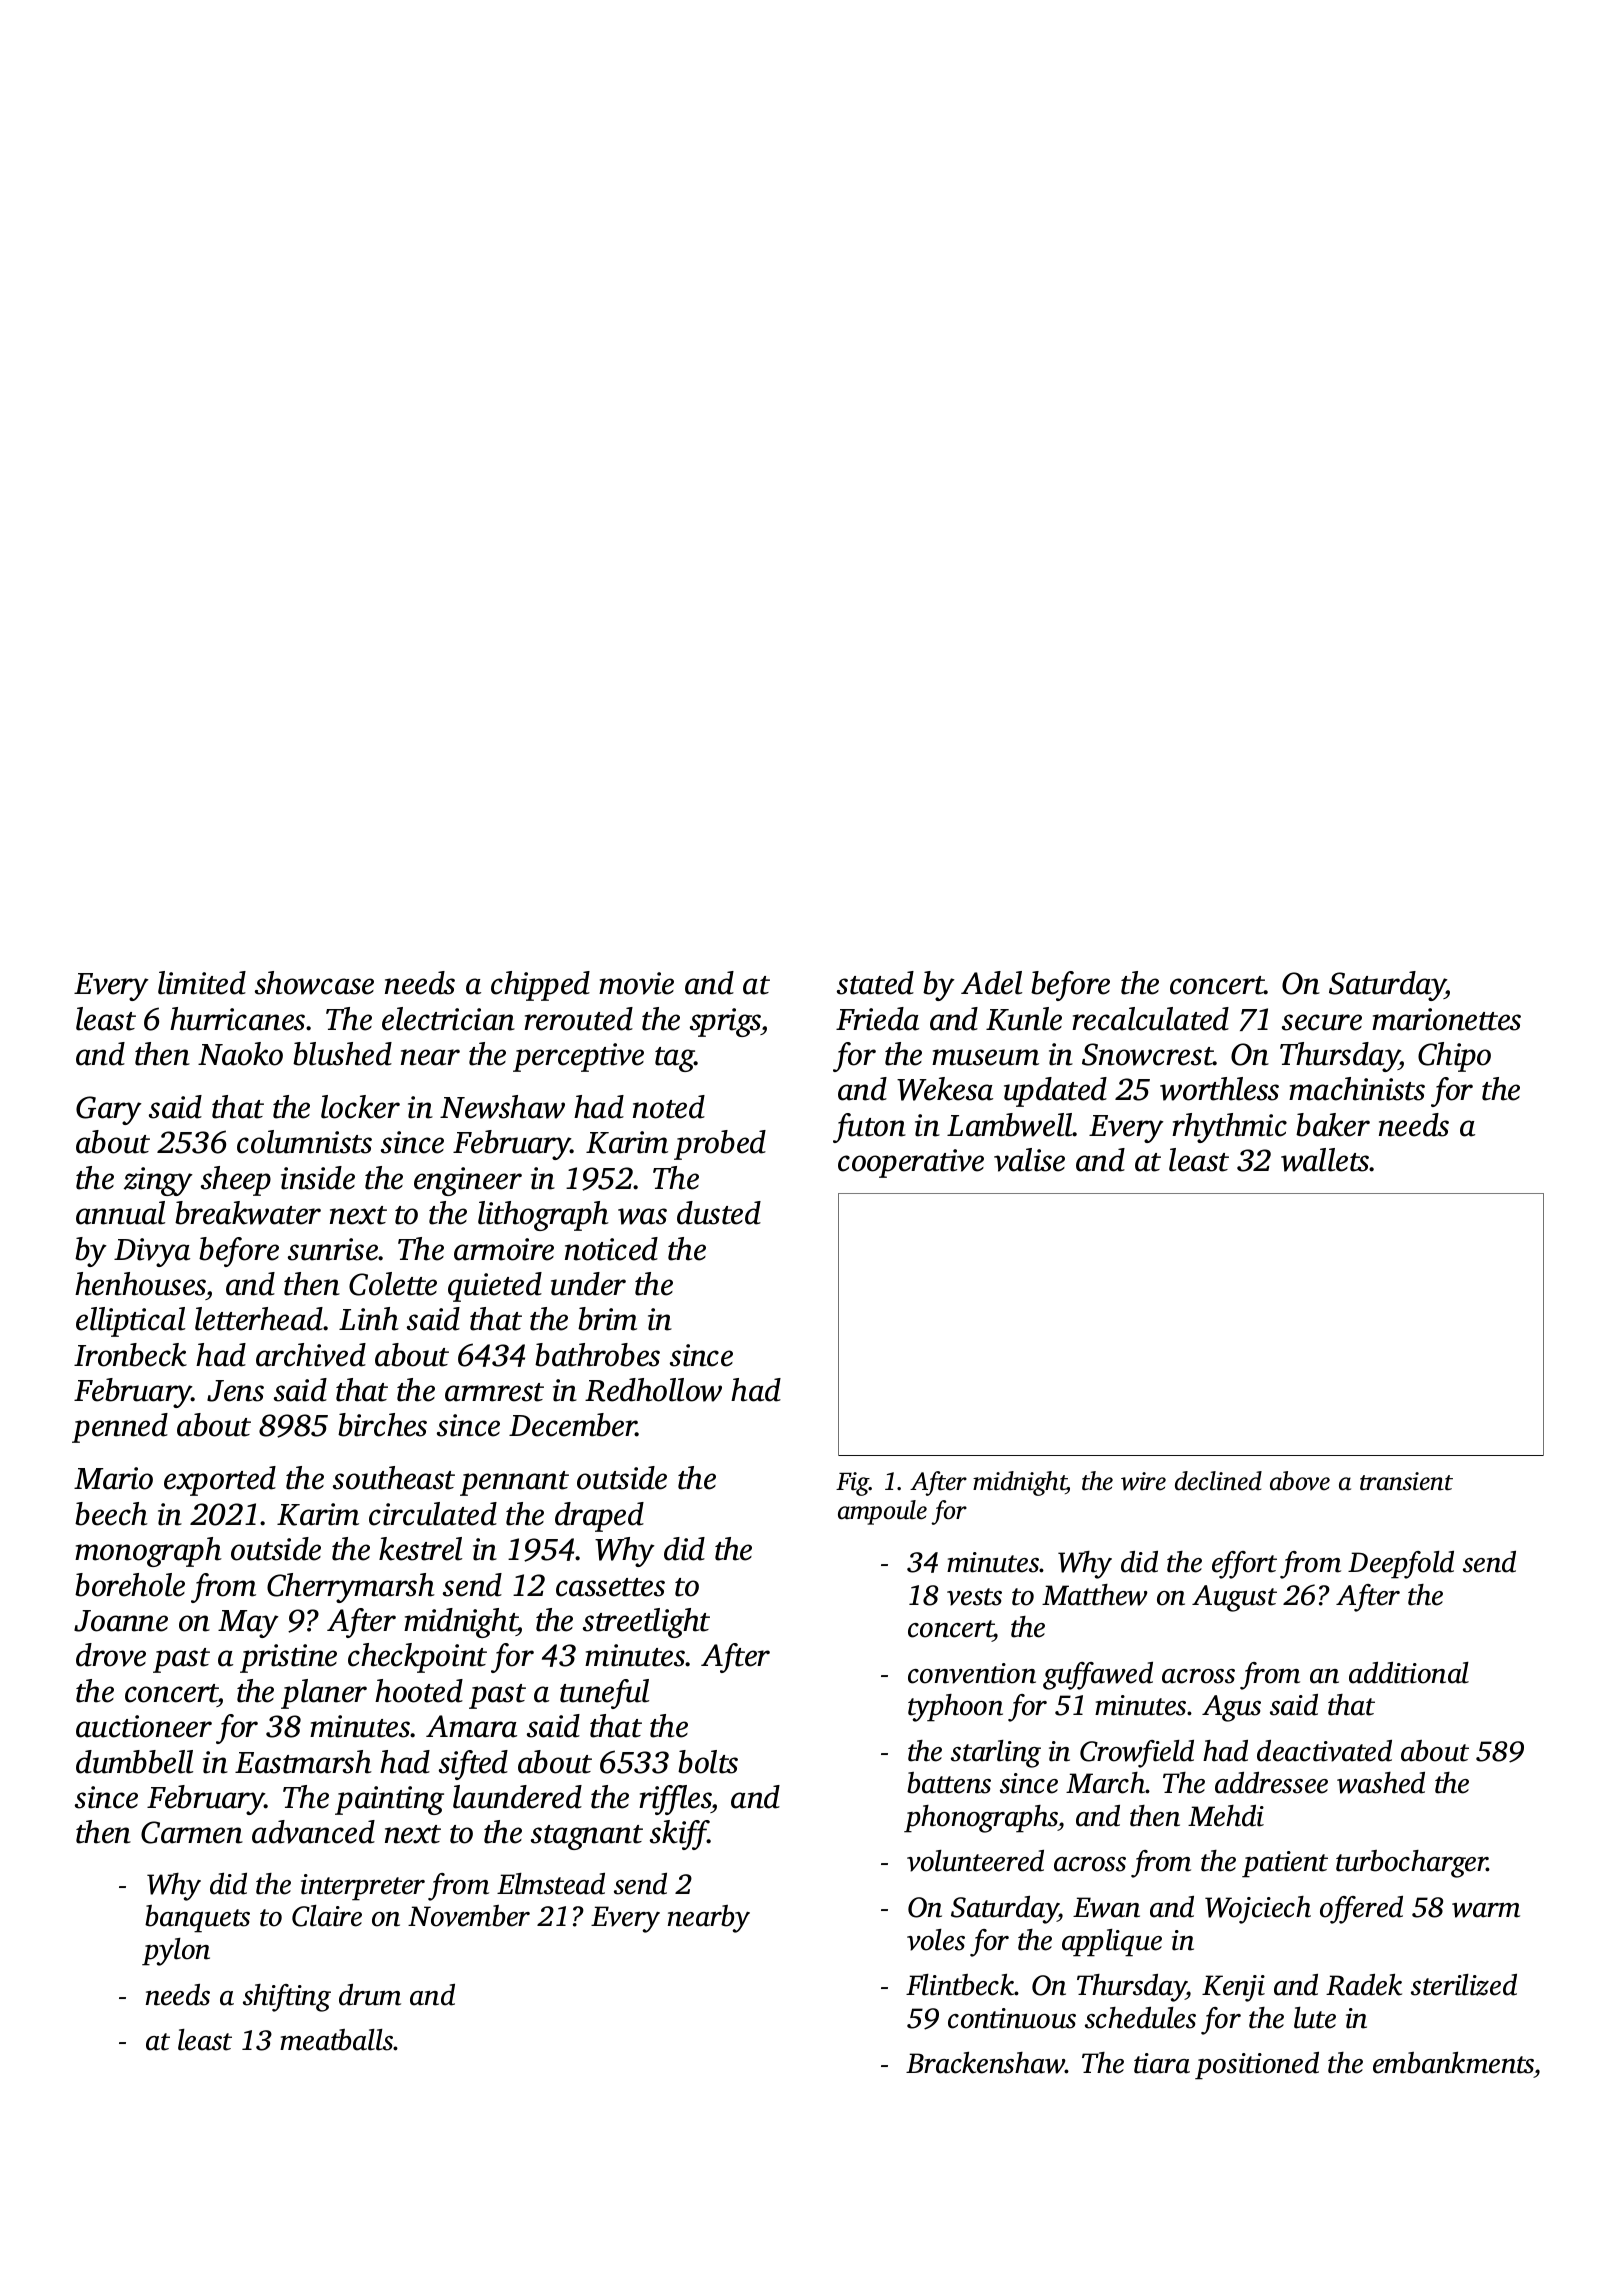  Describe the element at coordinates (313, 1832) in the document. I see `advanced` at that location.
